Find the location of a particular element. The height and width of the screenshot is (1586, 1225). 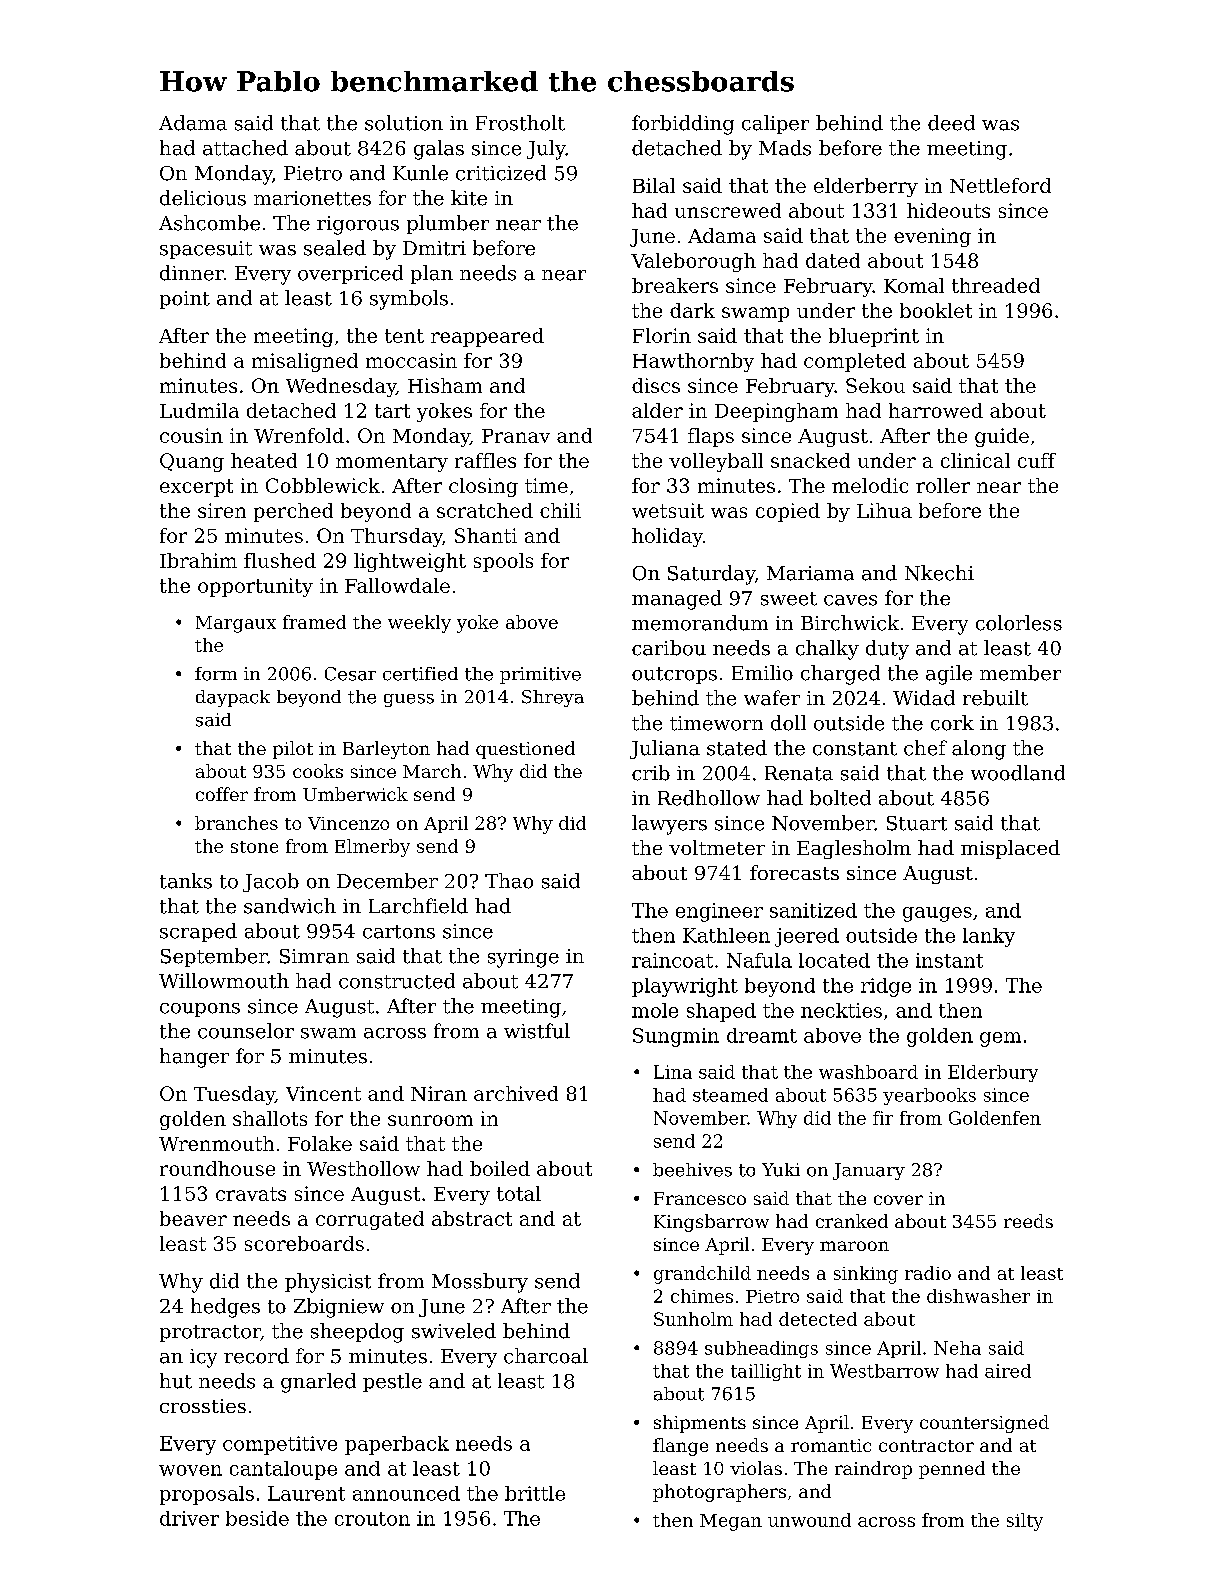

dishwasher is located at coordinates (978, 1296).
